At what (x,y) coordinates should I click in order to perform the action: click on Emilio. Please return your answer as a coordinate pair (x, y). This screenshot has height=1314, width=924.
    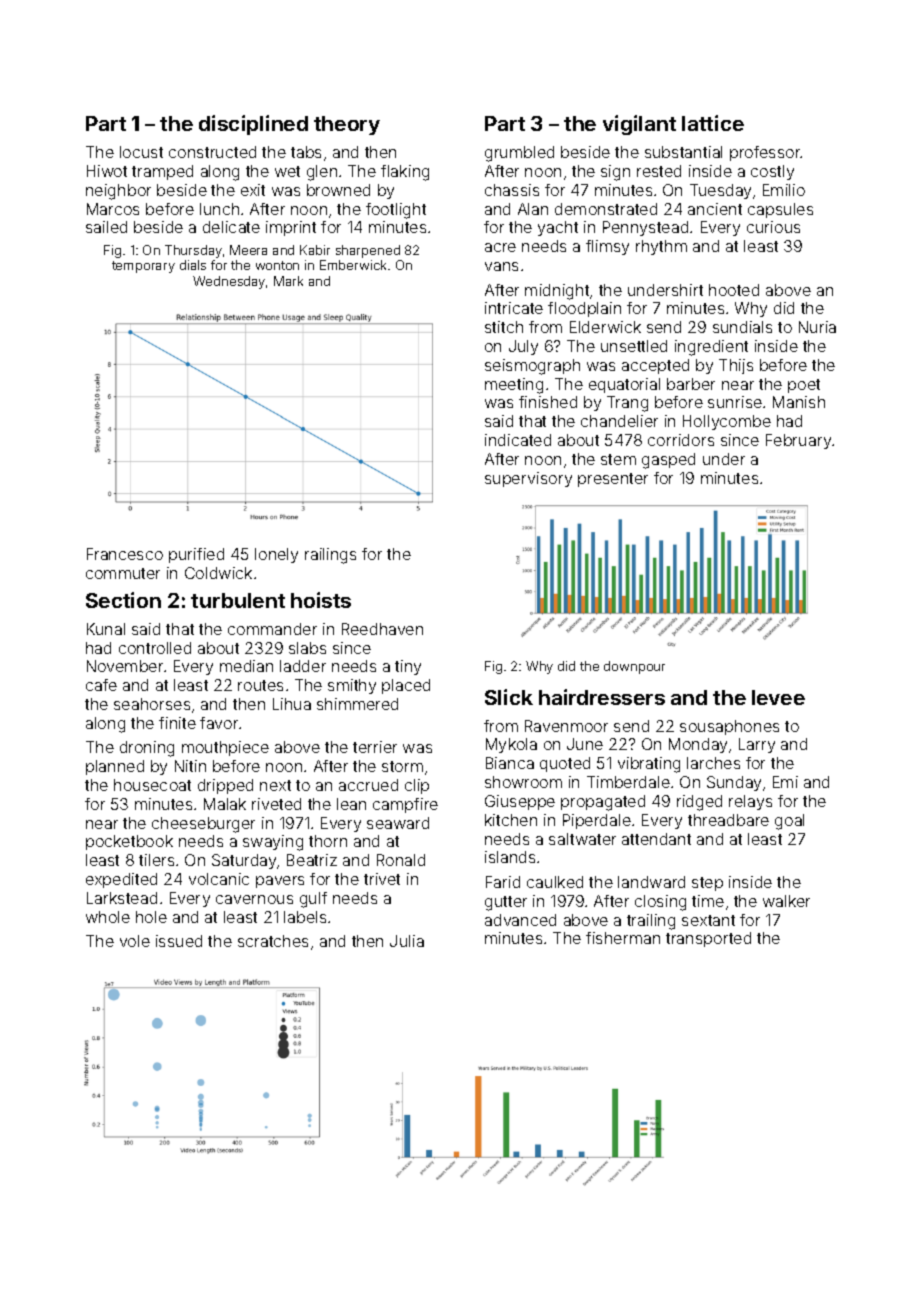
    Looking at the image, I should click on (784, 190).
